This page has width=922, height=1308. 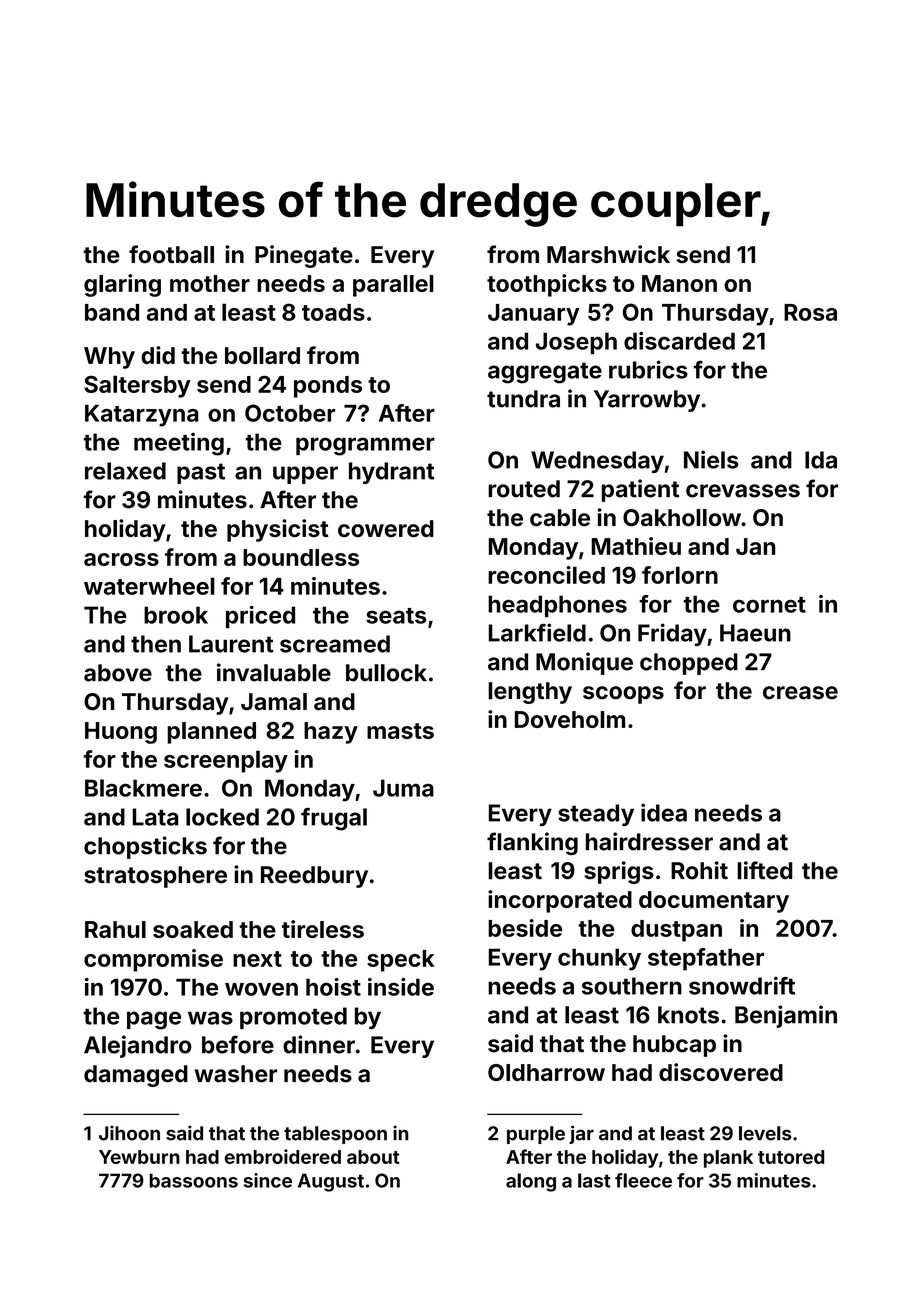 I want to click on along, so click(x=531, y=1182).
